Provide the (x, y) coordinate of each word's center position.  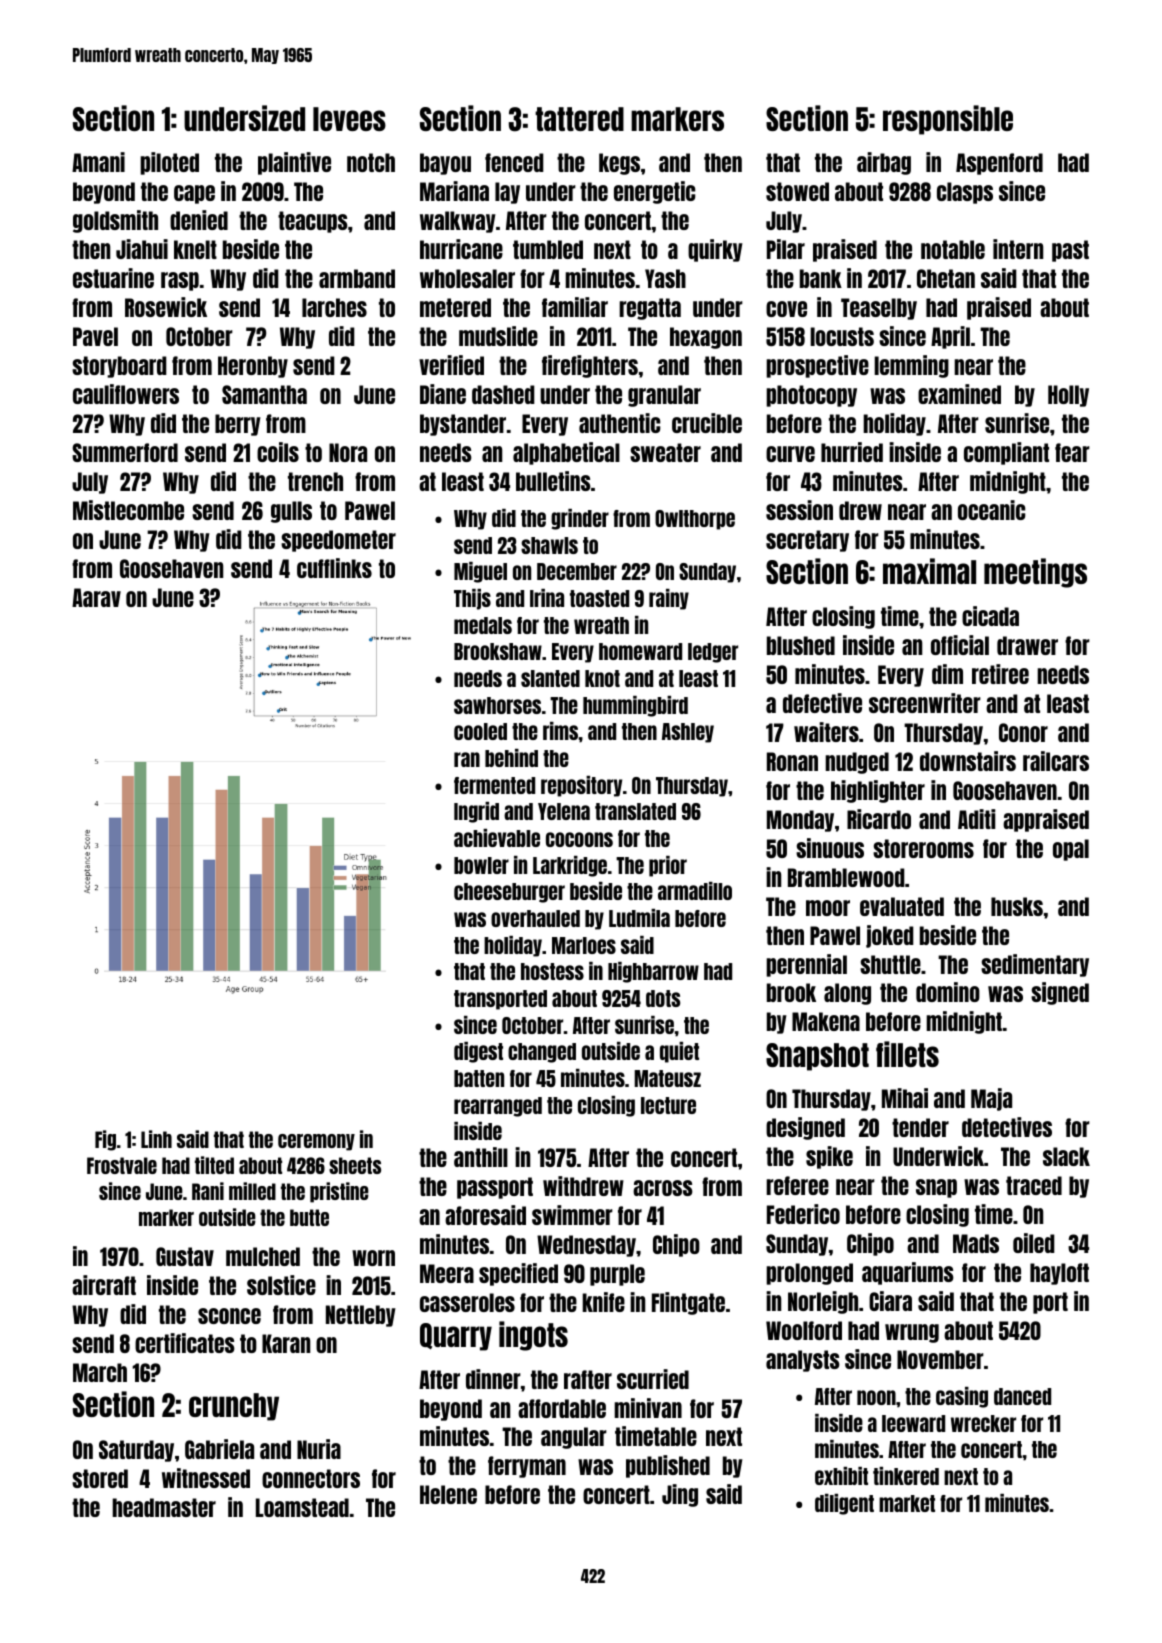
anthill (481, 1157)
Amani (98, 162)
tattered (579, 119)
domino (948, 992)
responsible (948, 120)
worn (373, 1258)
